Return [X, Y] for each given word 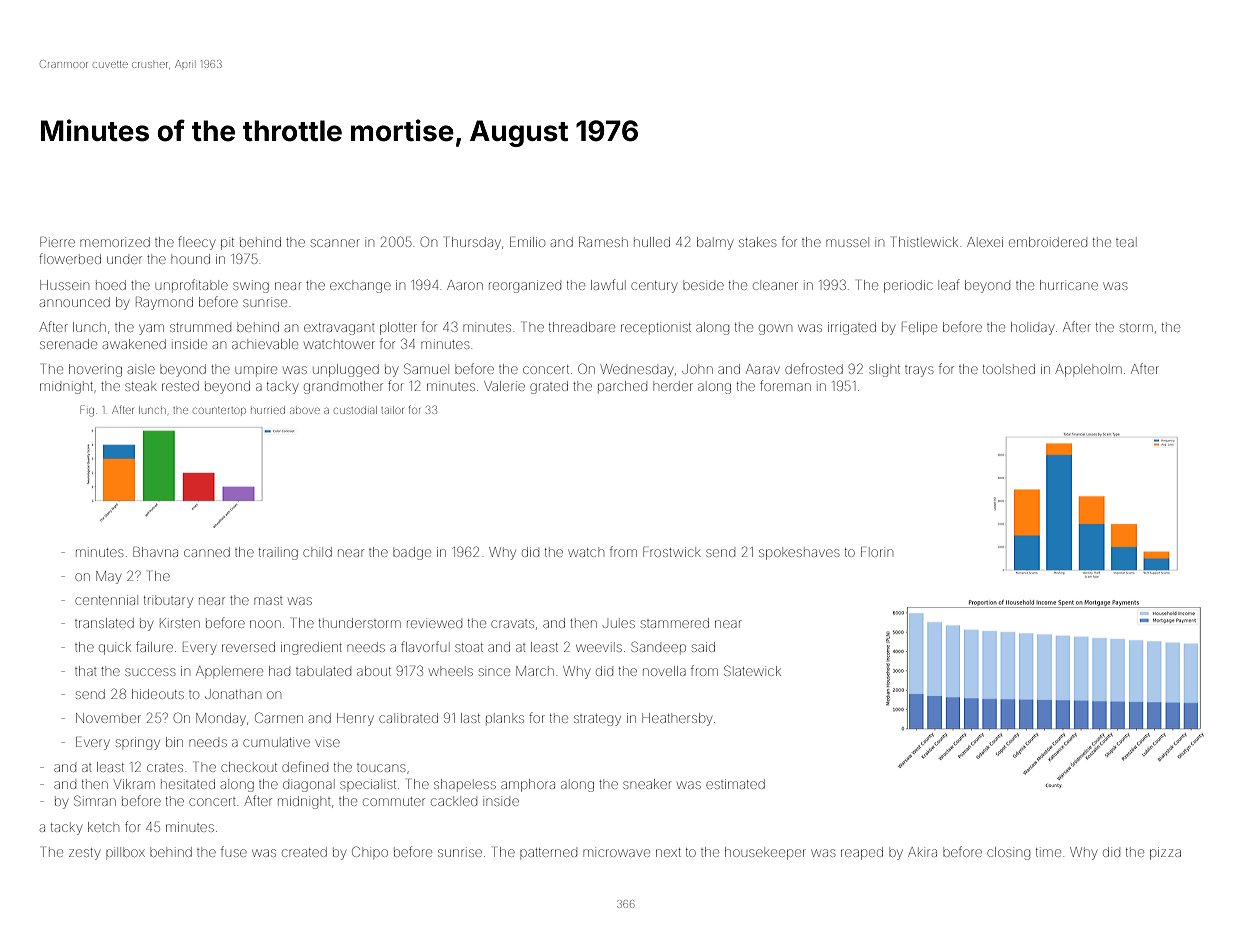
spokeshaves [799, 554]
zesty [84, 854]
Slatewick [752, 670]
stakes [757, 242]
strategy [597, 720]
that [86, 671]
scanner [335, 243]
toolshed [1009, 369]
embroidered [1048, 242]
